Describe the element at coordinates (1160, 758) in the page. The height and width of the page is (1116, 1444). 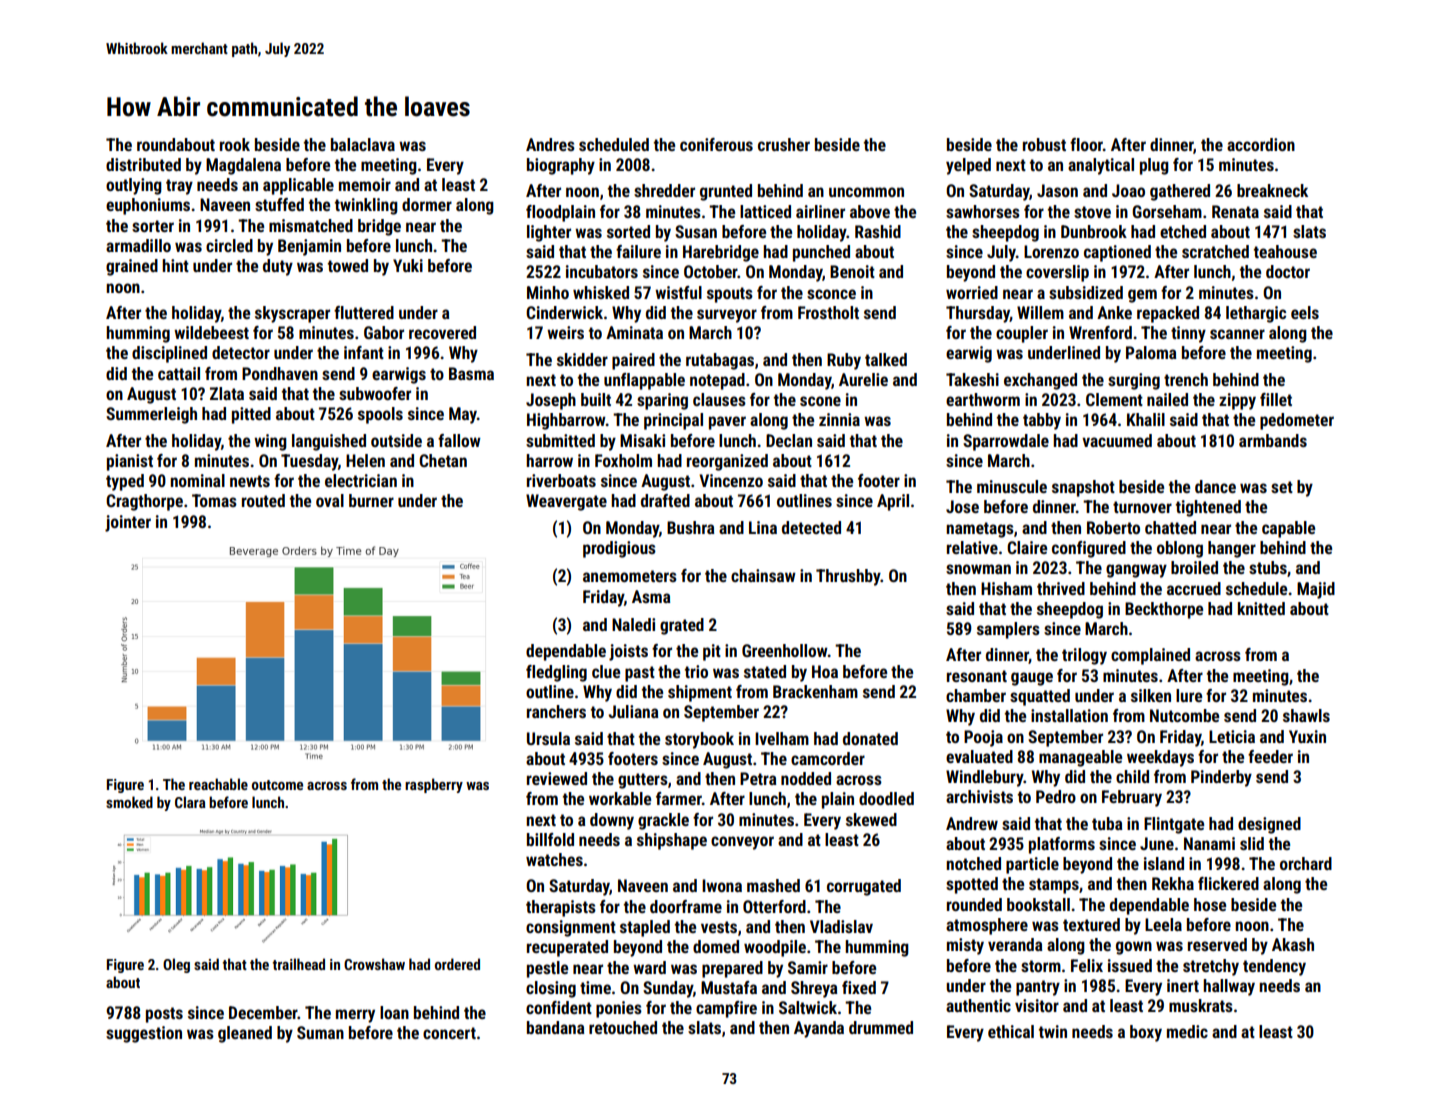
I see `weekdays` at that location.
